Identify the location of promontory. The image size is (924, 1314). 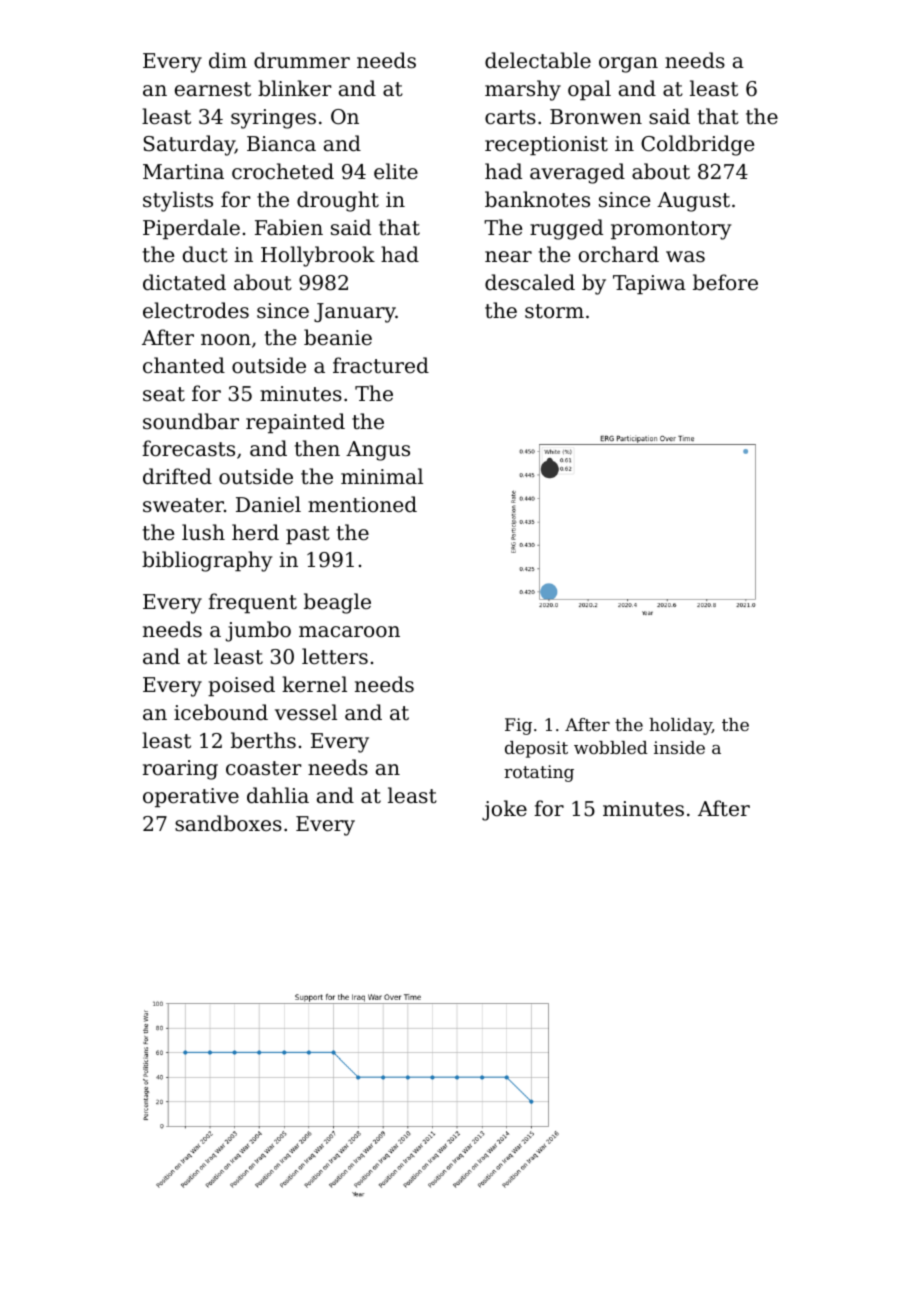
(671, 230).
